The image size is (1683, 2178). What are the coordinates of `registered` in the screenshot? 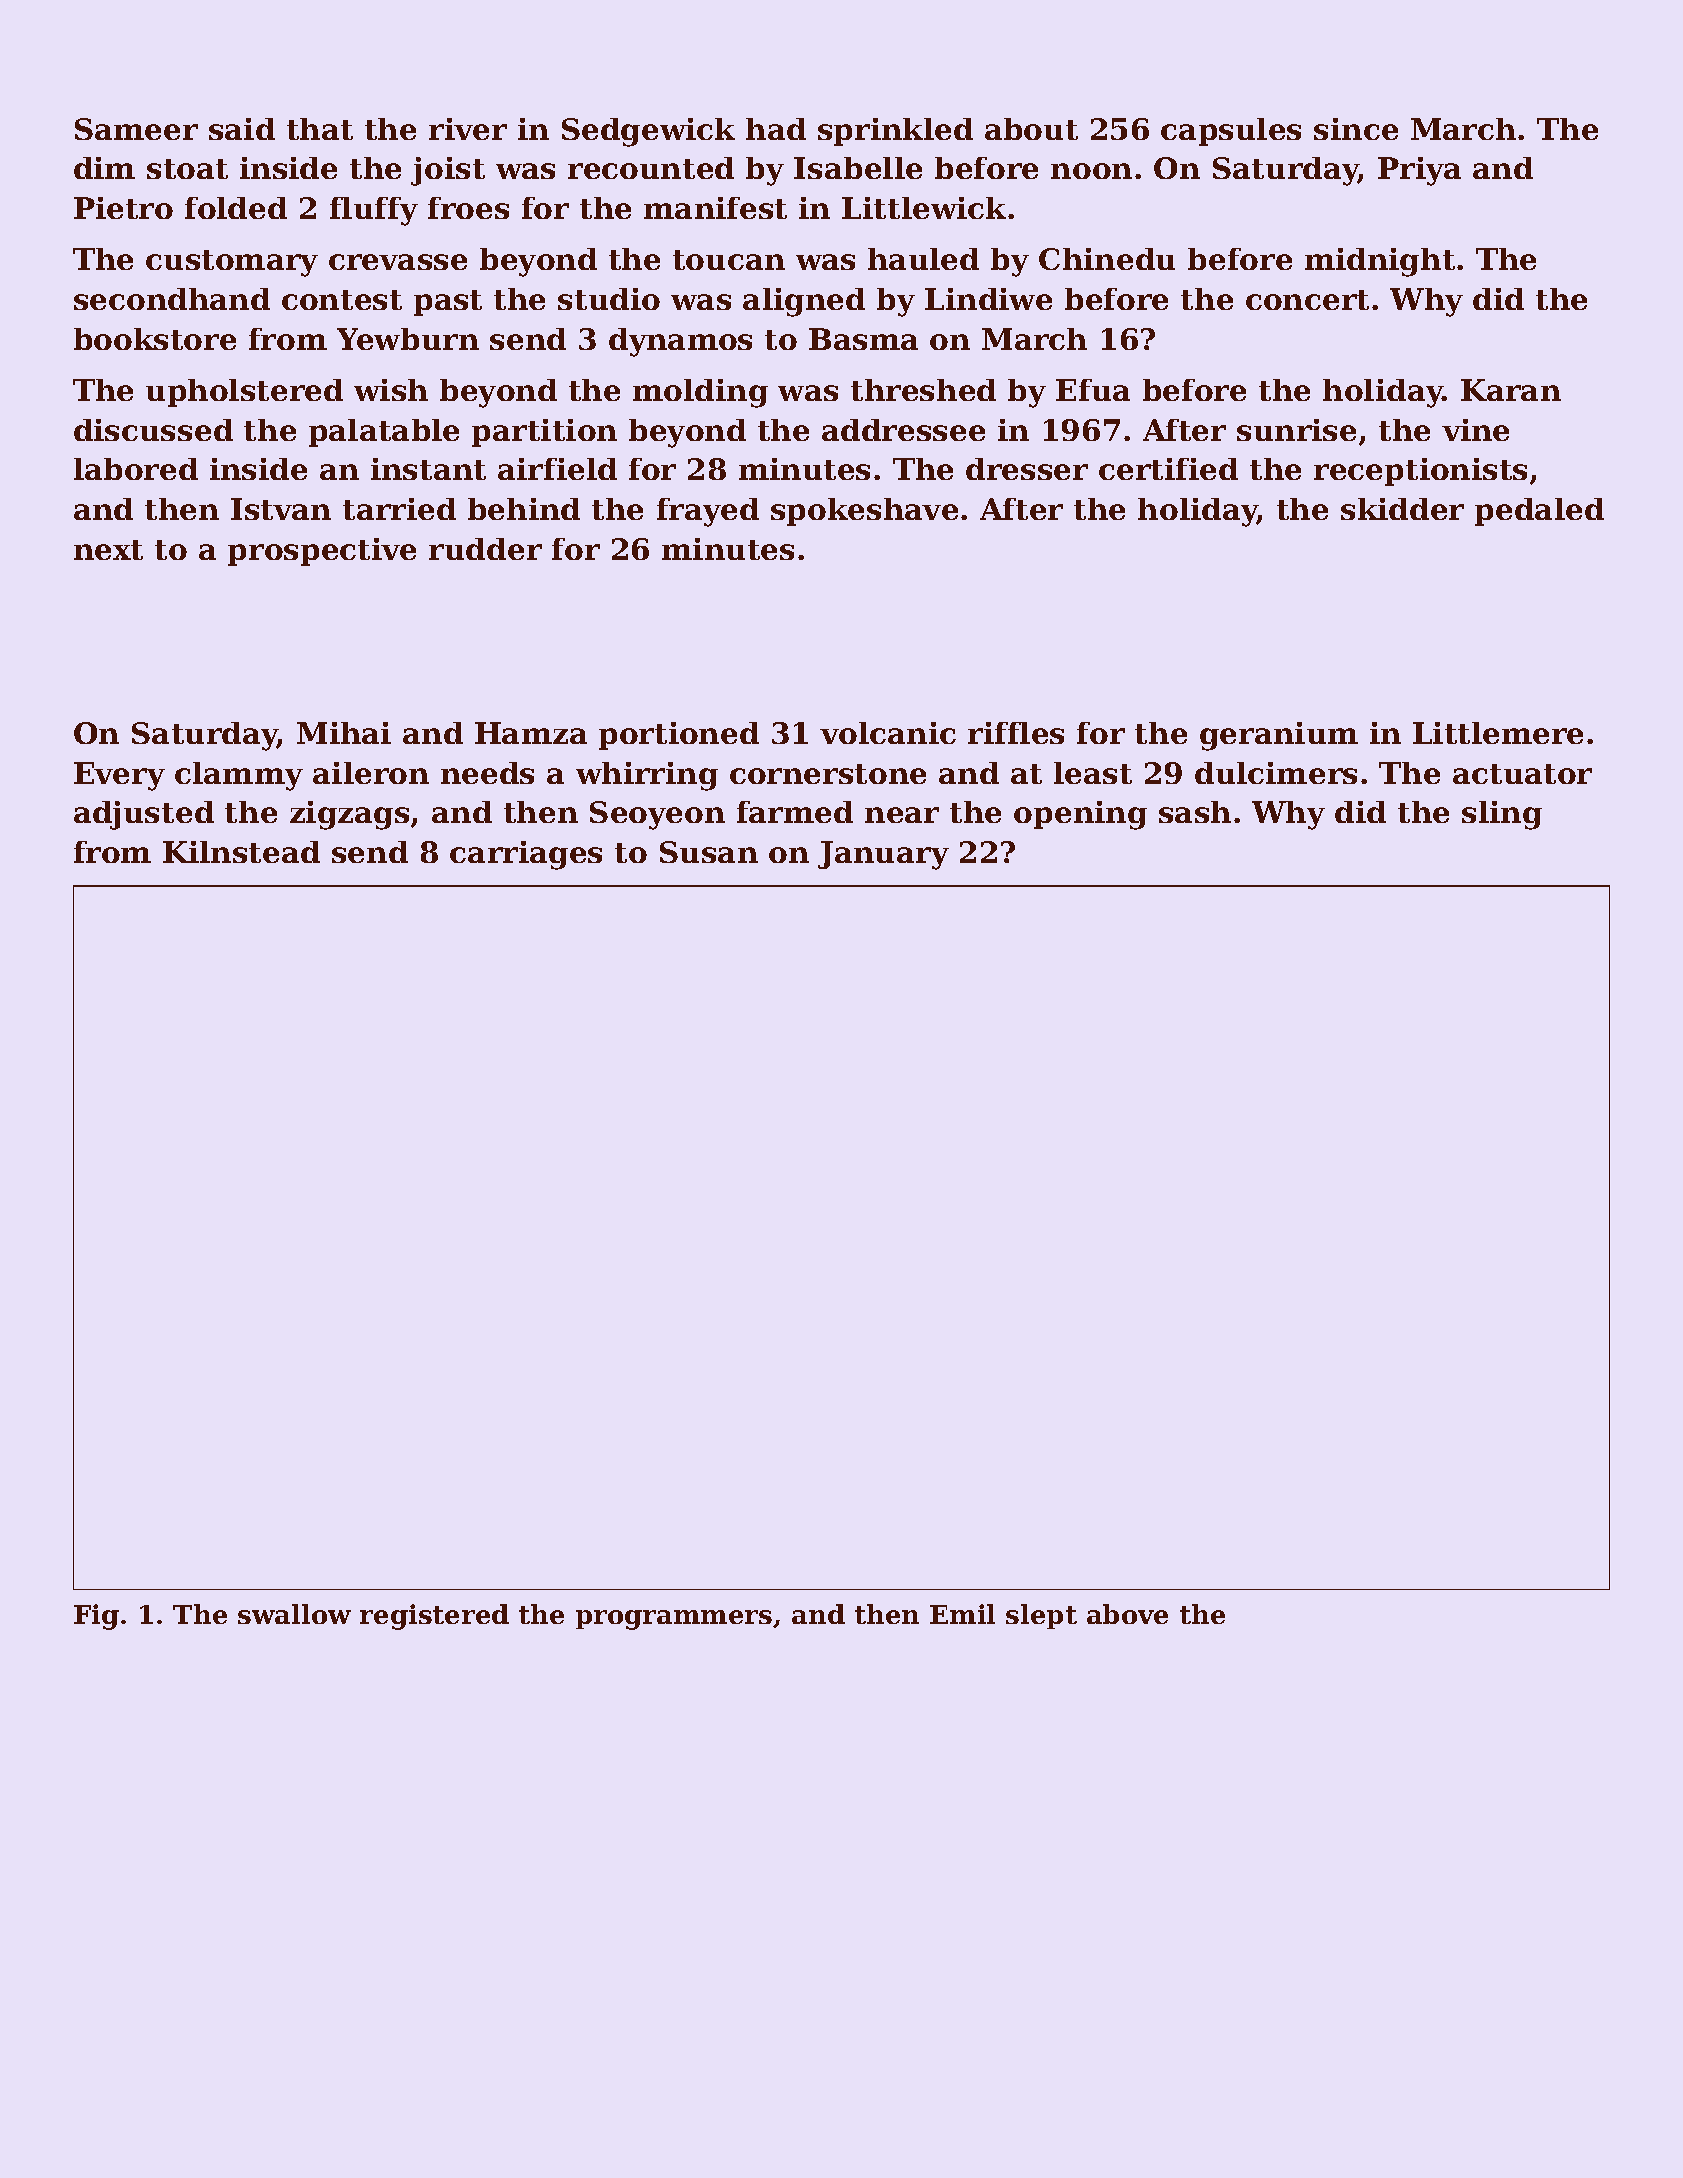 It's located at (434, 1617).
